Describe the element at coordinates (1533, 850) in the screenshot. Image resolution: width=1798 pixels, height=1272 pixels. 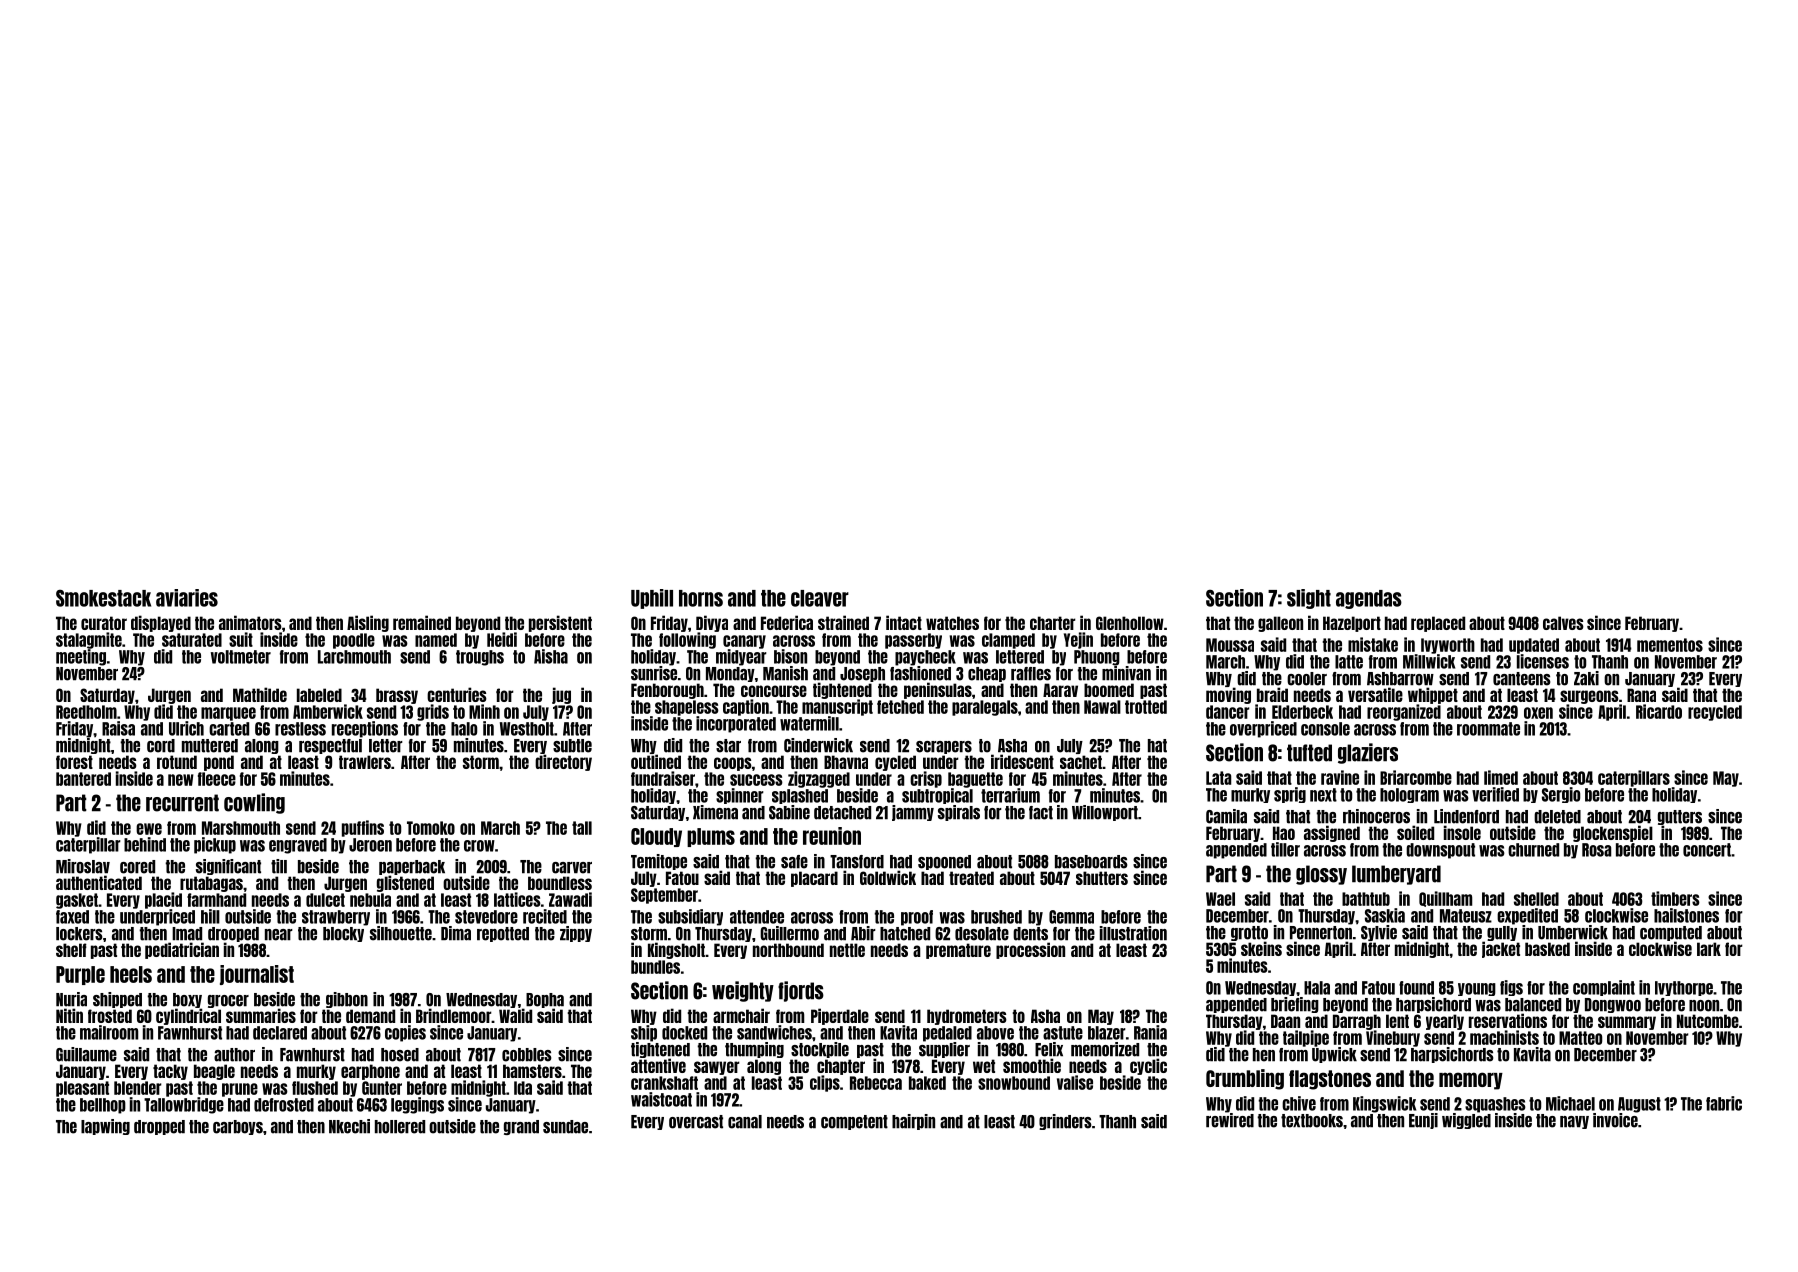
I see `churned` at that location.
